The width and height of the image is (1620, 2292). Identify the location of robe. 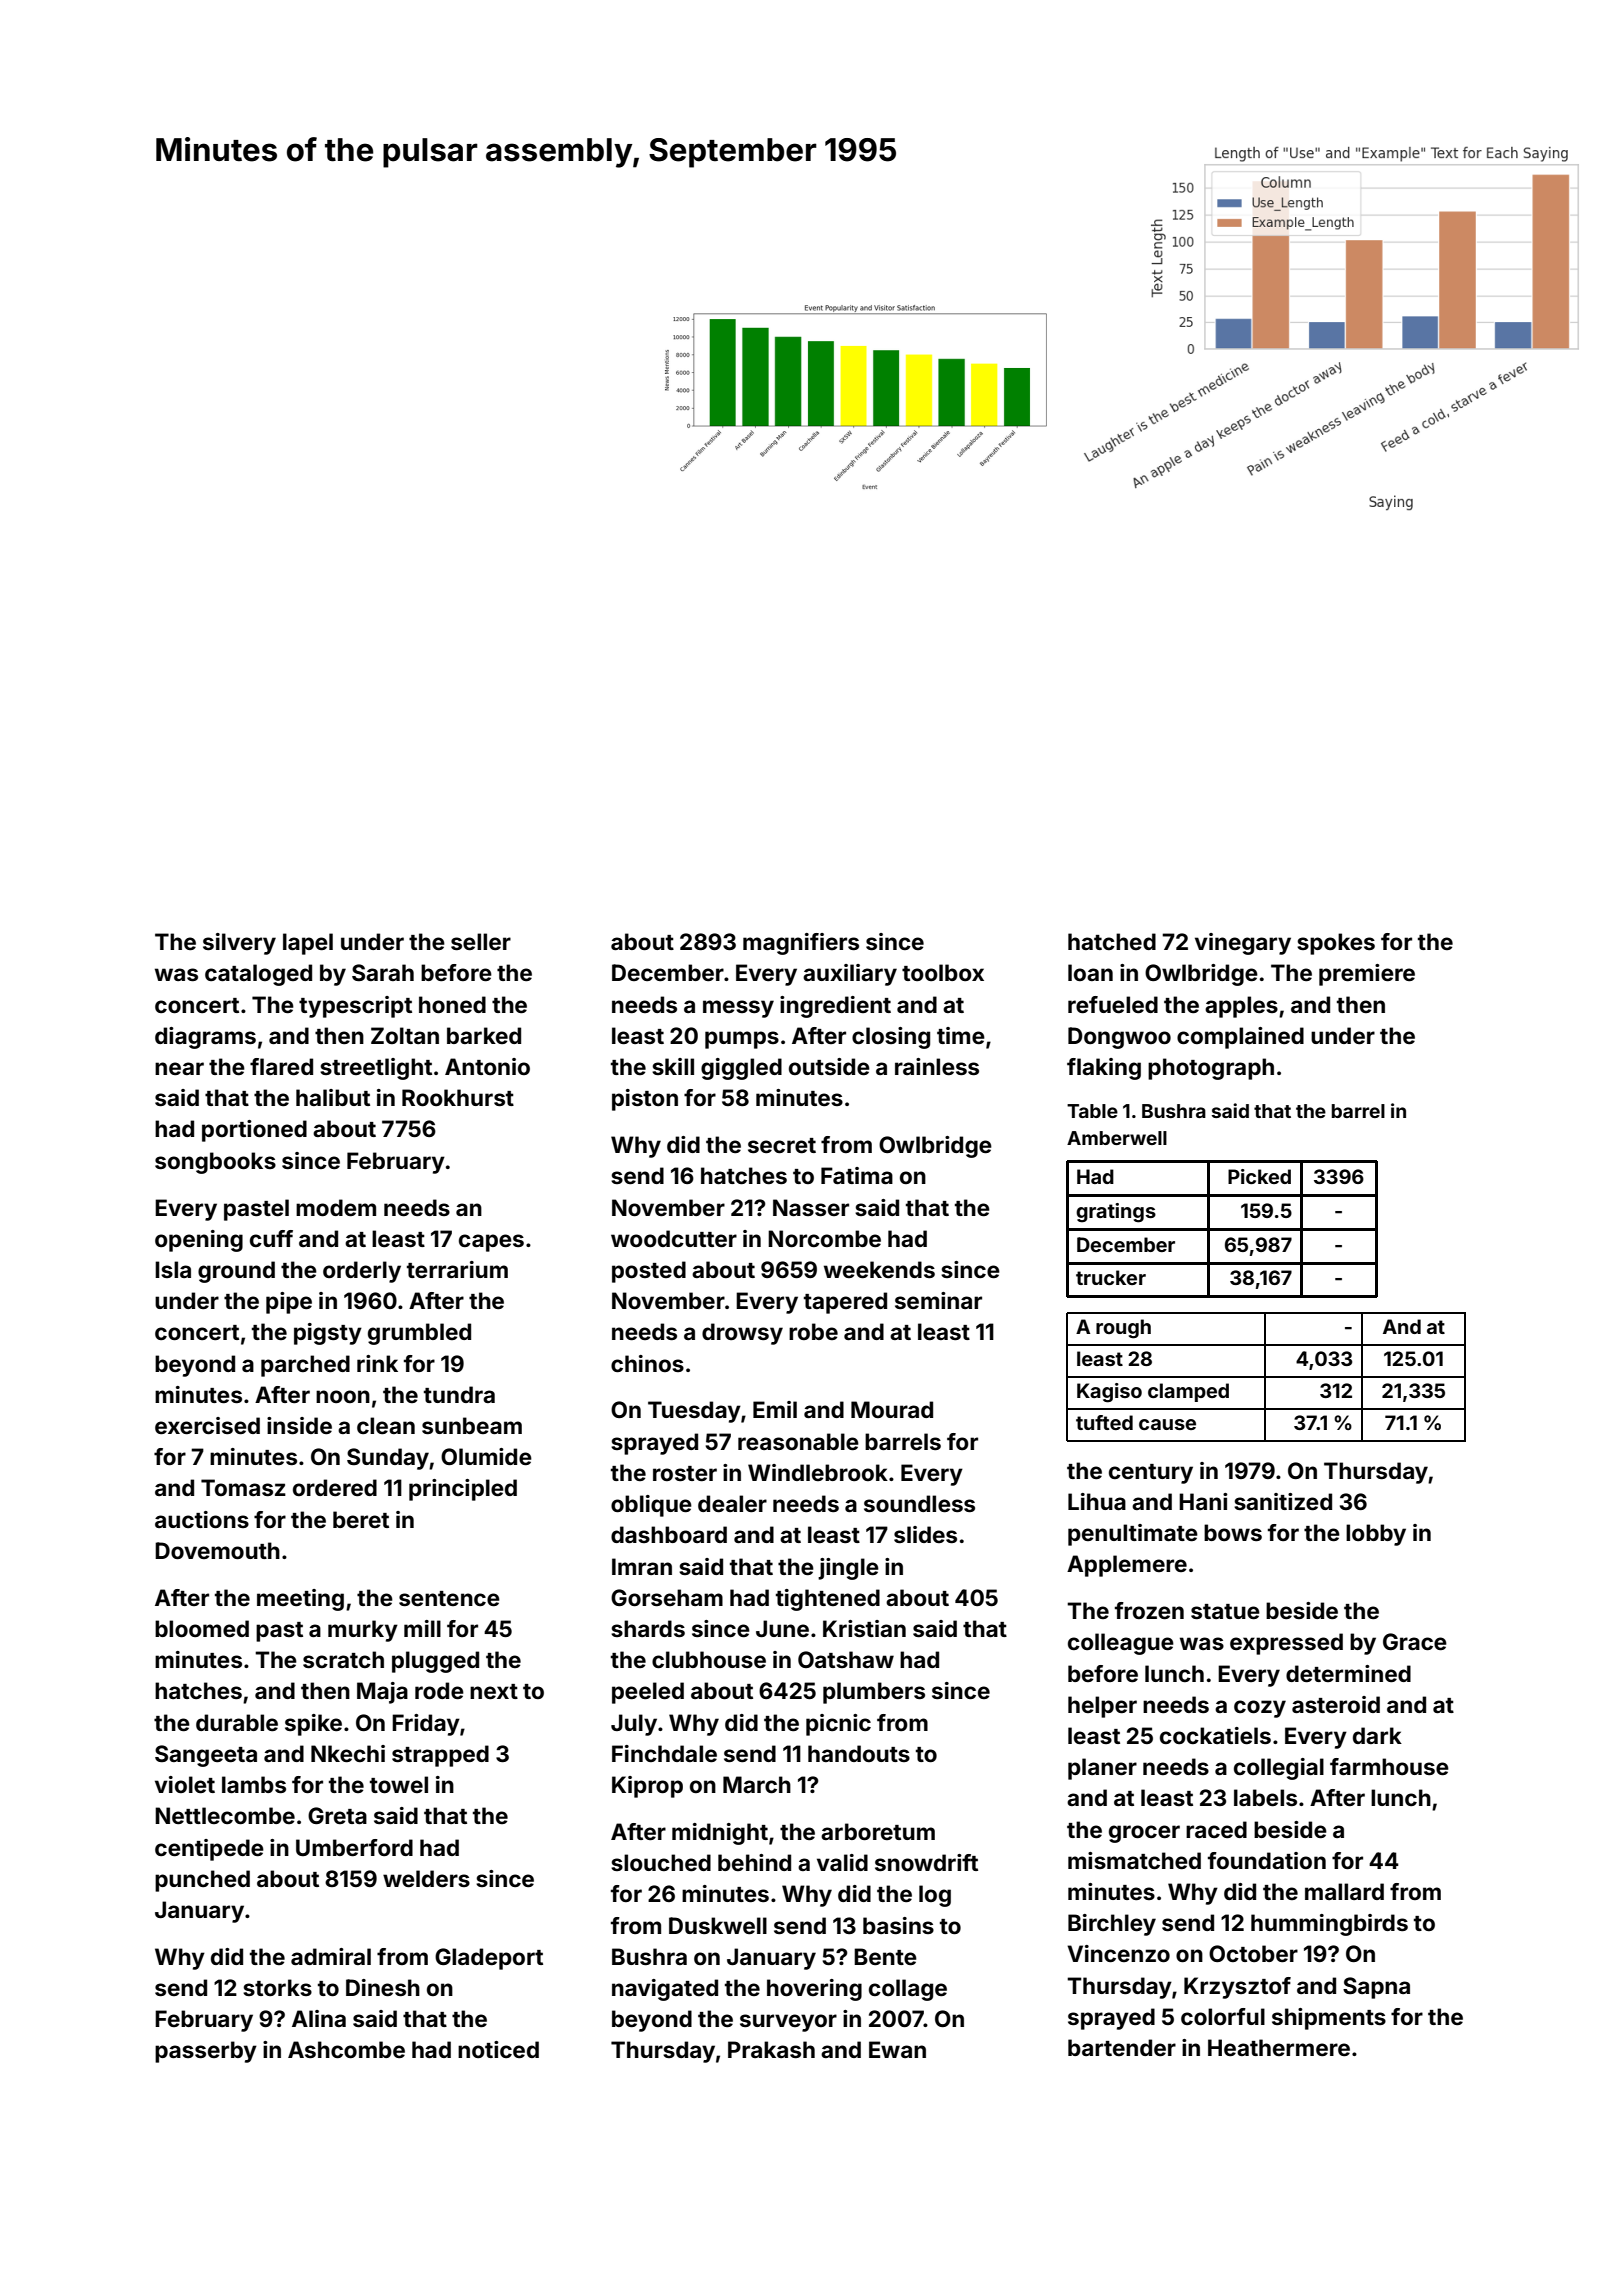
(813, 1331).
